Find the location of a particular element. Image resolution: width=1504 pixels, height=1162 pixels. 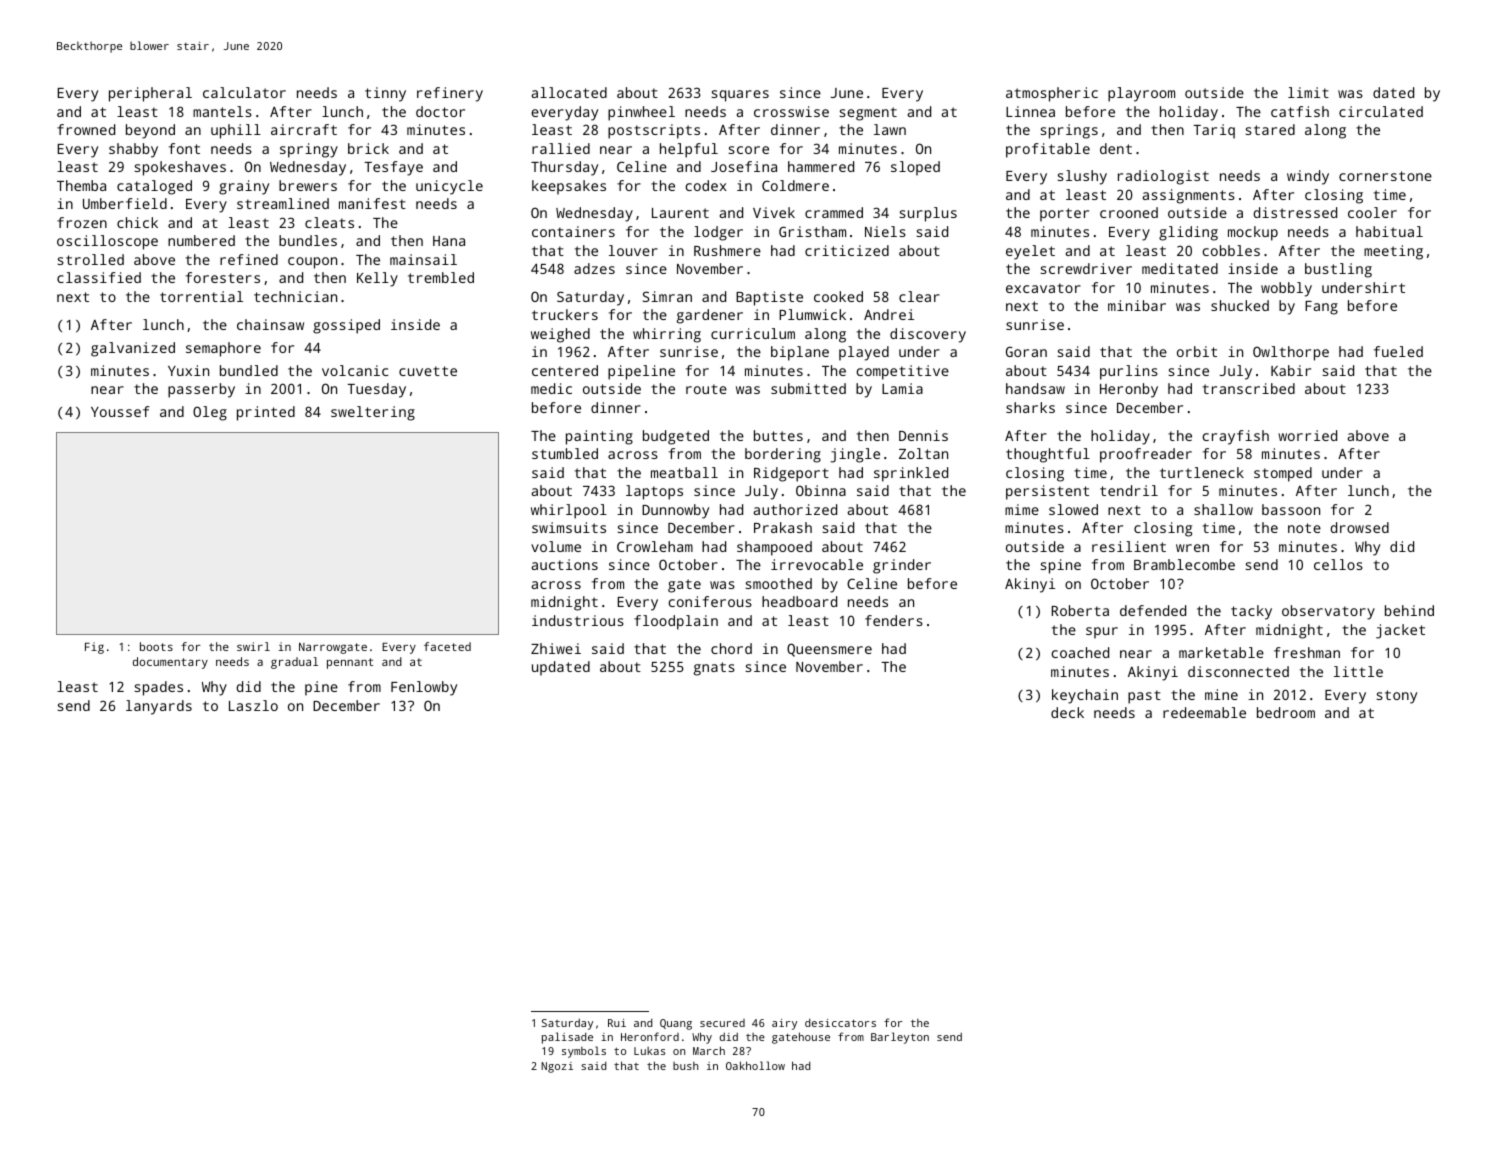

Gristham is located at coordinates (812, 231).
